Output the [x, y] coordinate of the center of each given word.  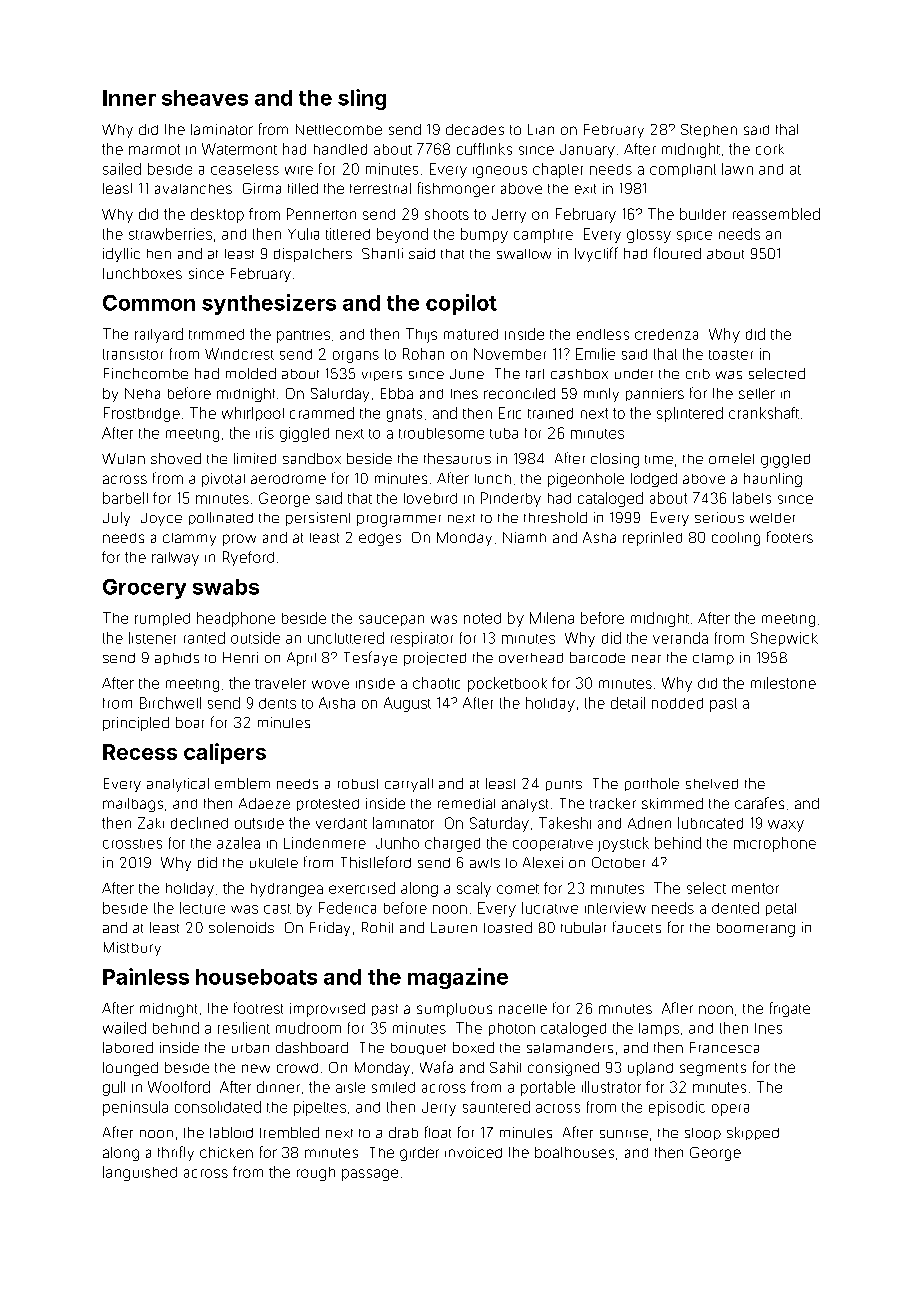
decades [475, 129]
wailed [124, 1028]
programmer [399, 521]
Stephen [709, 130]
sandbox [312, 458]
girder [419, 1154]
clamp [713, 659]
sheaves [205, 98]
